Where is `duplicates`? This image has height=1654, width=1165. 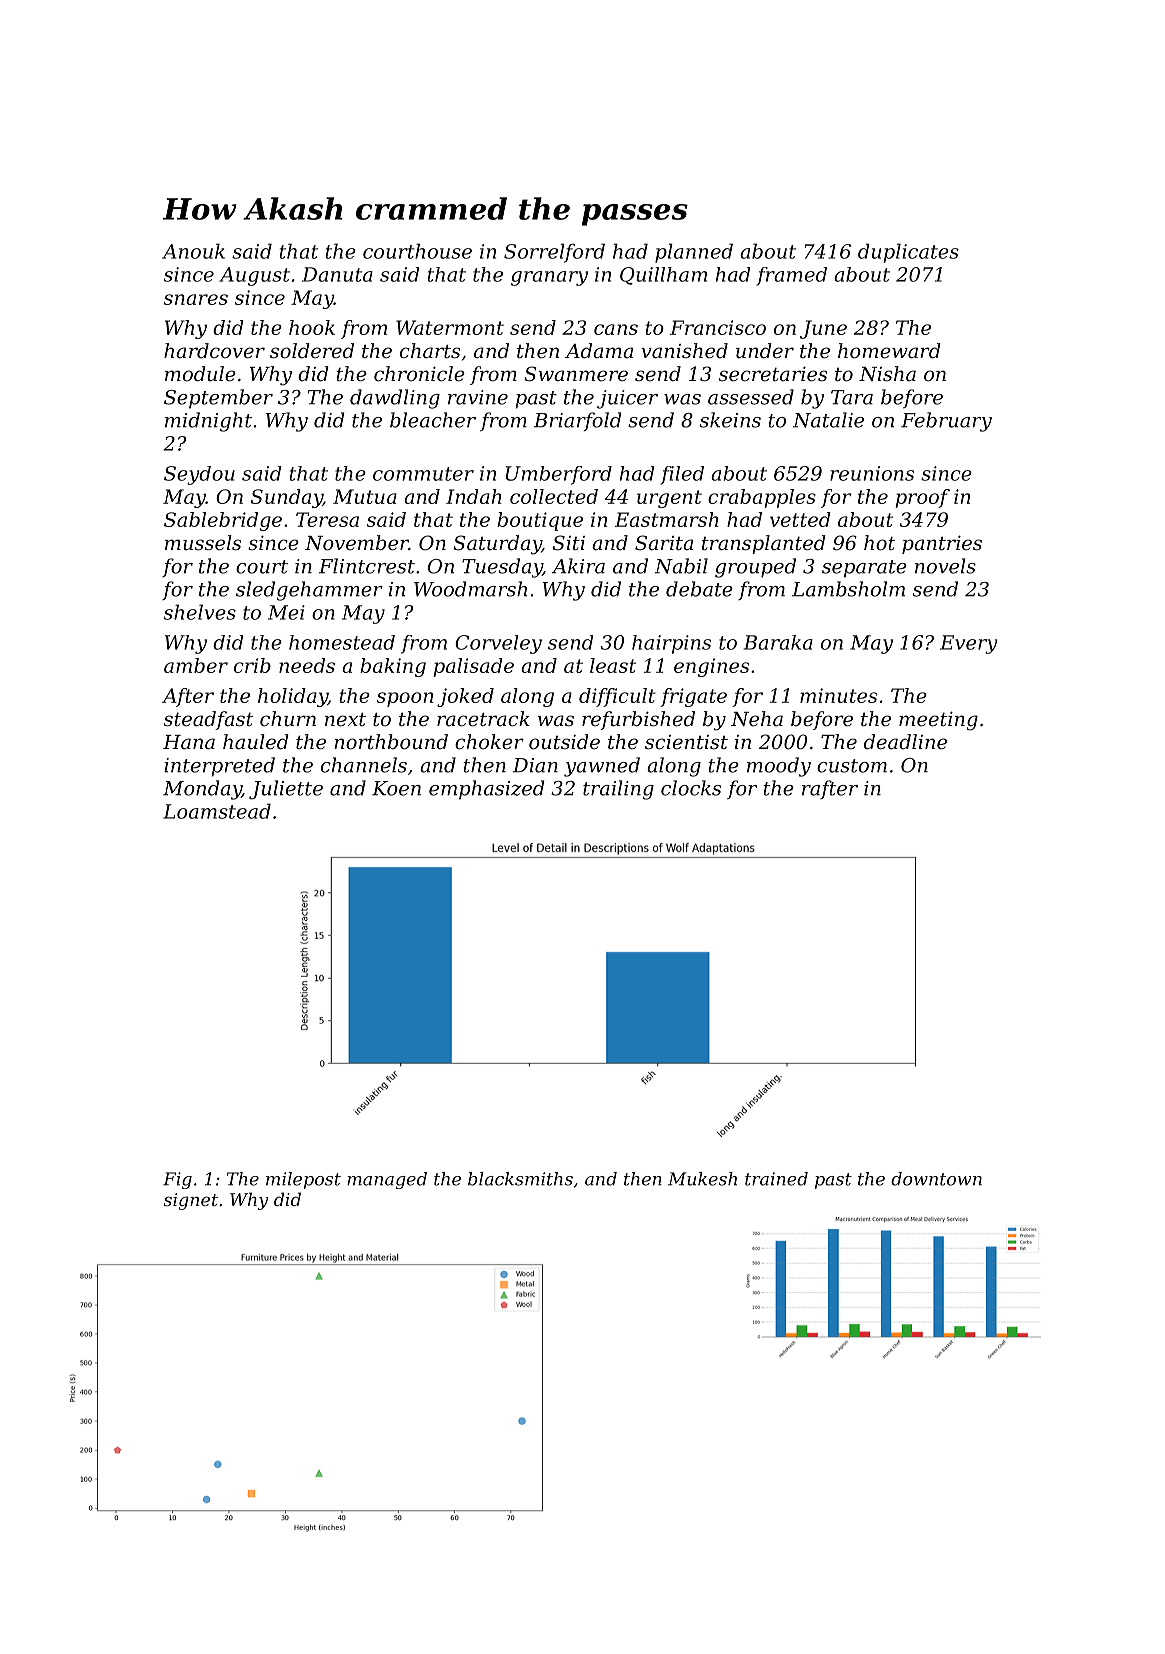
duplicates is located at coordinates (908, 253).
